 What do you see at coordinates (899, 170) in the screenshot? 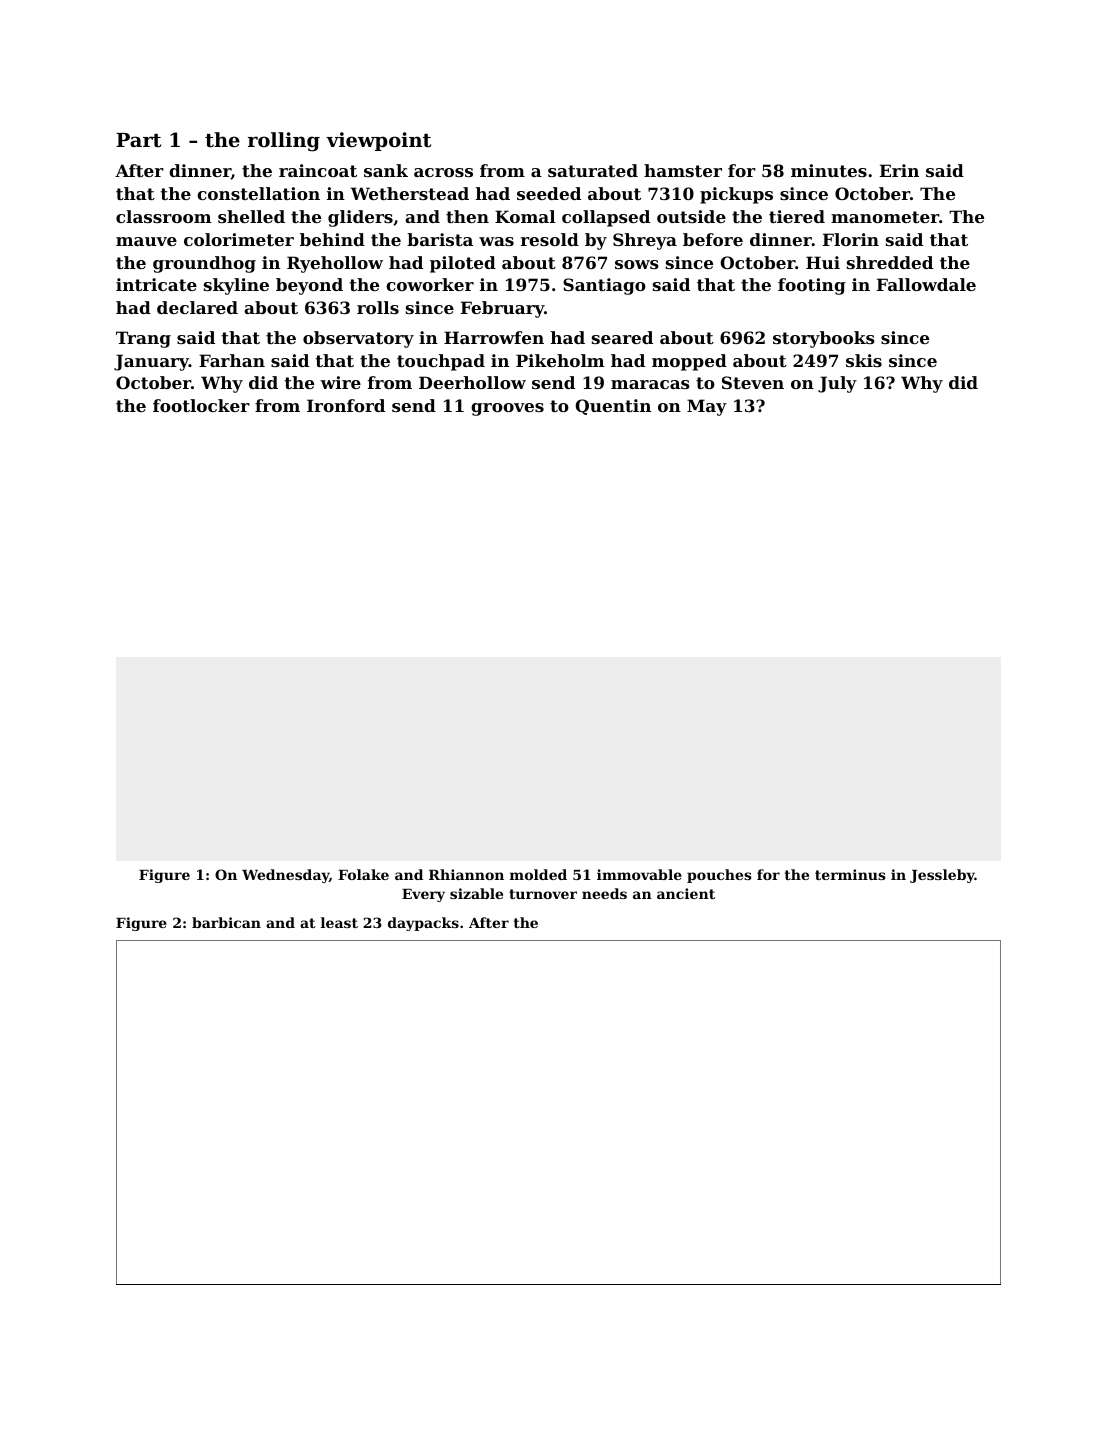
I see `Erin` at bounding box center [899, 170].
